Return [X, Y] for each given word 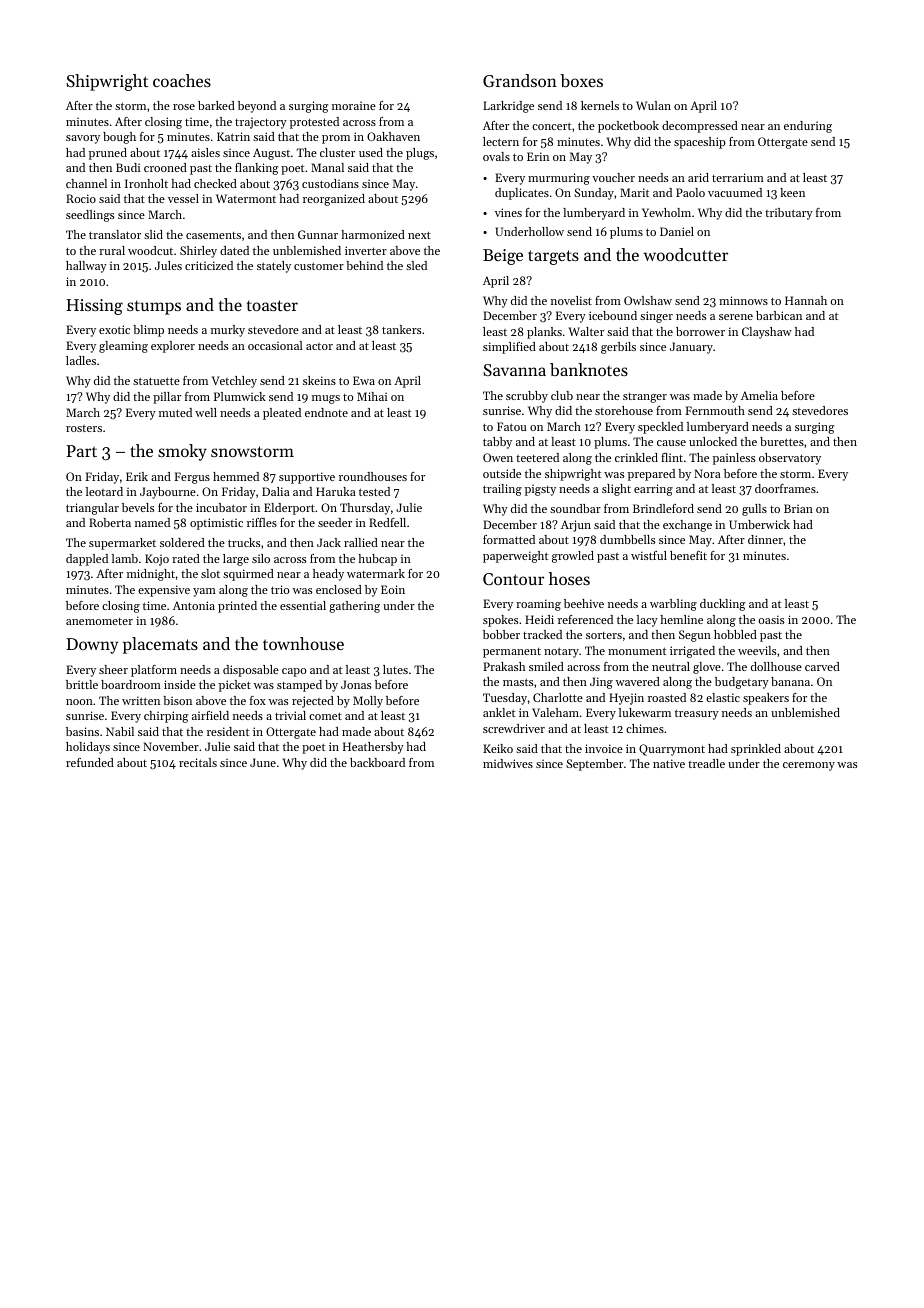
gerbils [618, 348]
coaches [182, 80]
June [263, 762]
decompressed [700, 127]
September [594, 765]
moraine [354, 105]
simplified [509, 348]
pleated [282, 414]
